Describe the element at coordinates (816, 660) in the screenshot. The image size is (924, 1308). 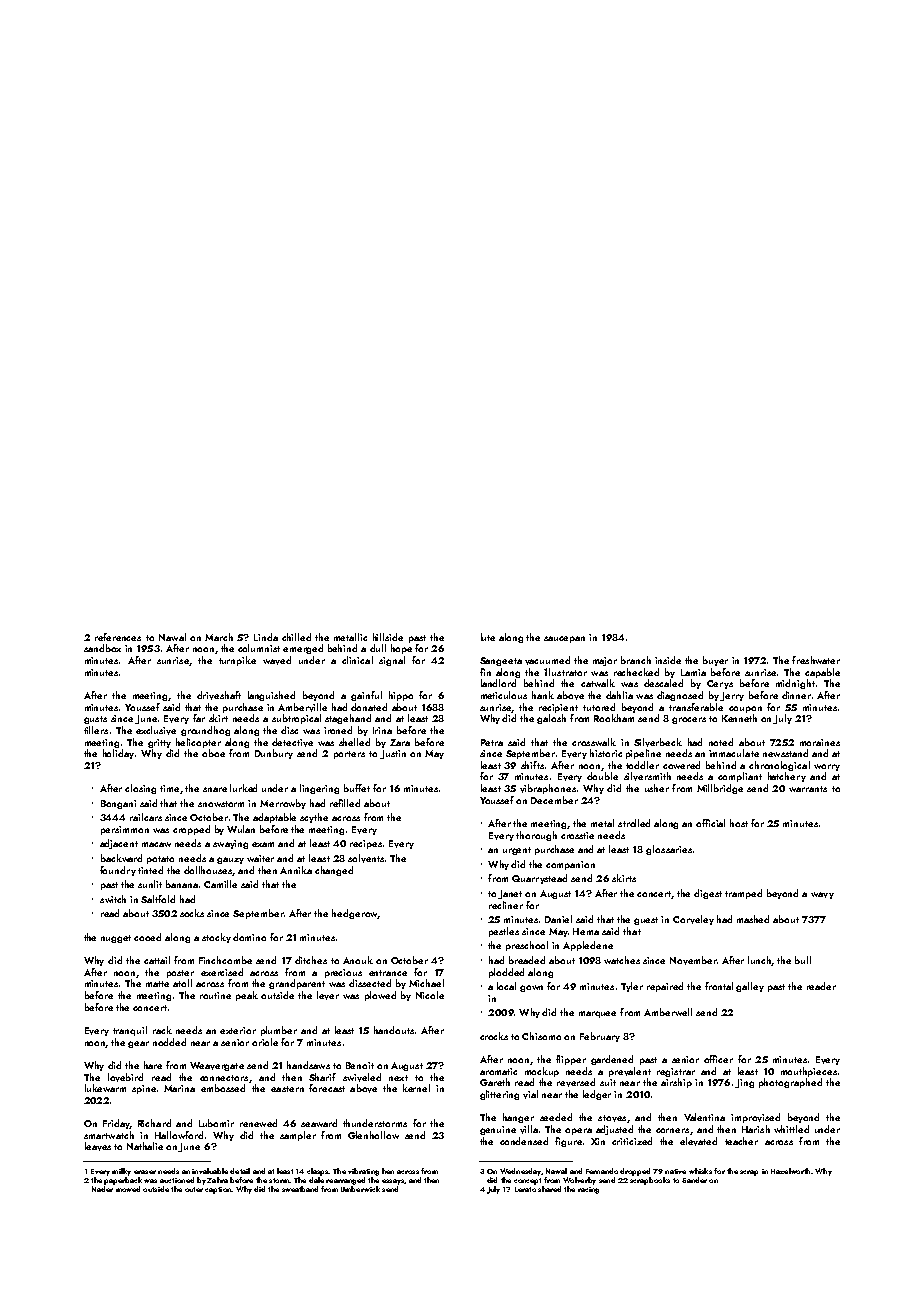
I see `freshwater` at that location.
